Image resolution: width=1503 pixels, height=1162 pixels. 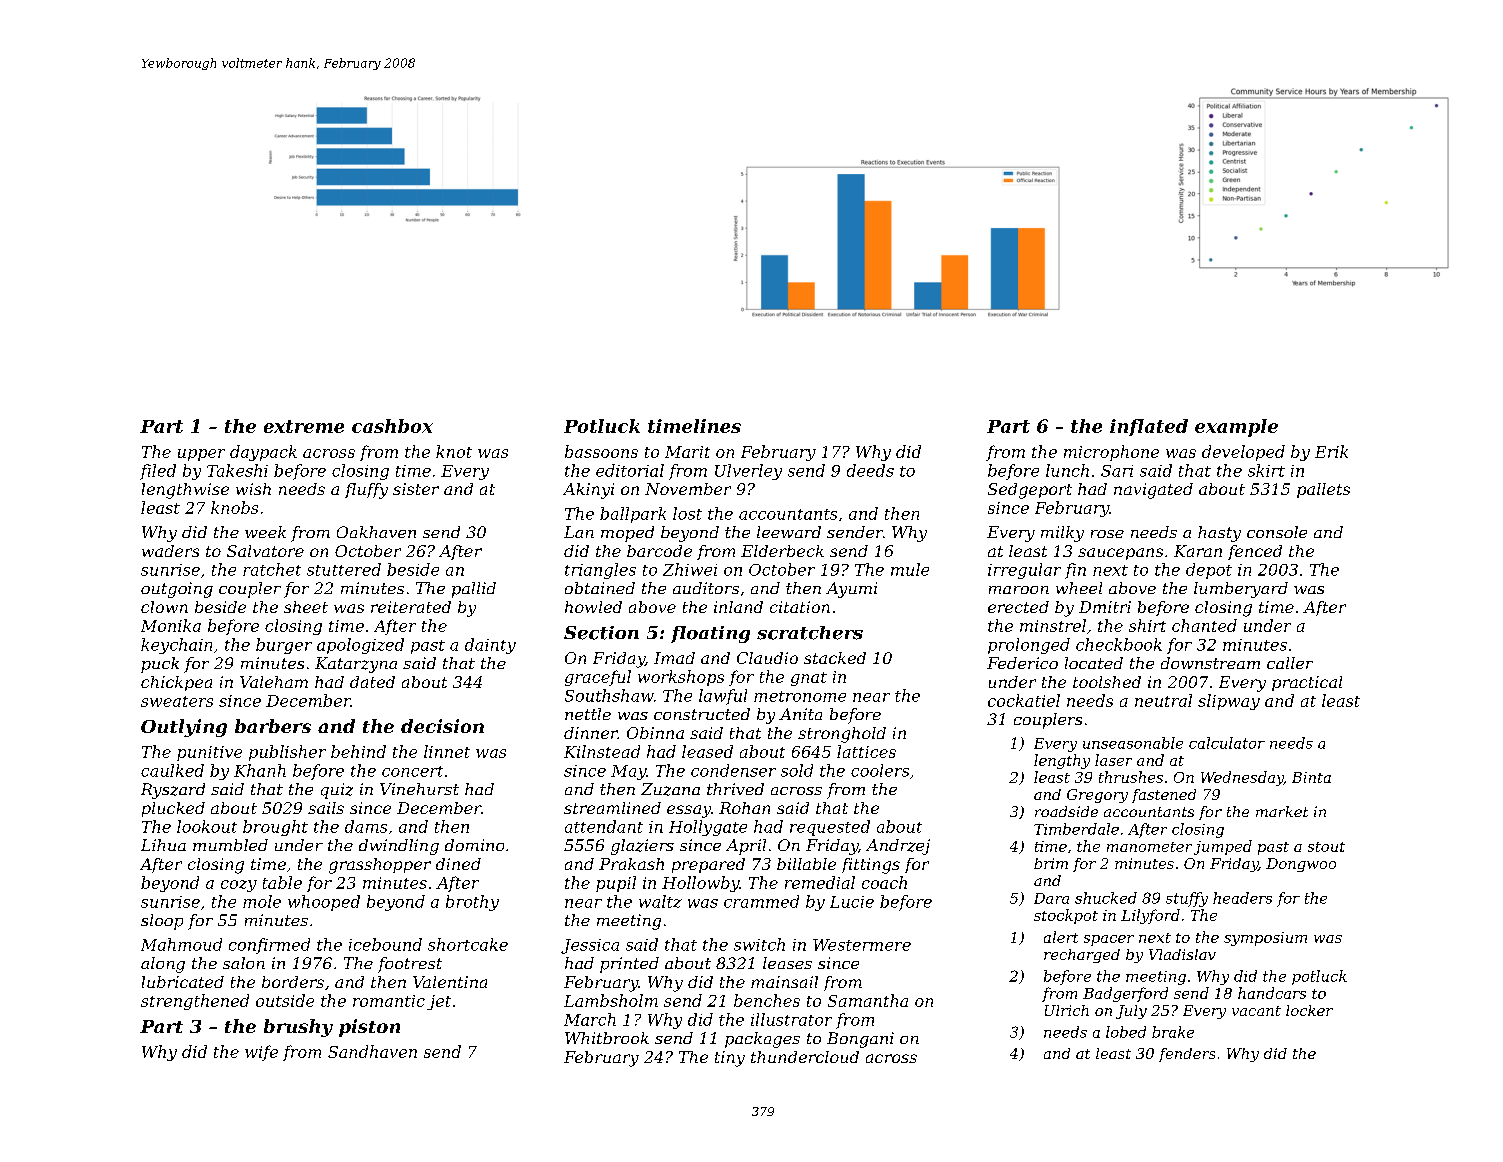 What do you see at coordinates (880, 770) in the page?
I see `coolers` at bounding box center [880, 770].
